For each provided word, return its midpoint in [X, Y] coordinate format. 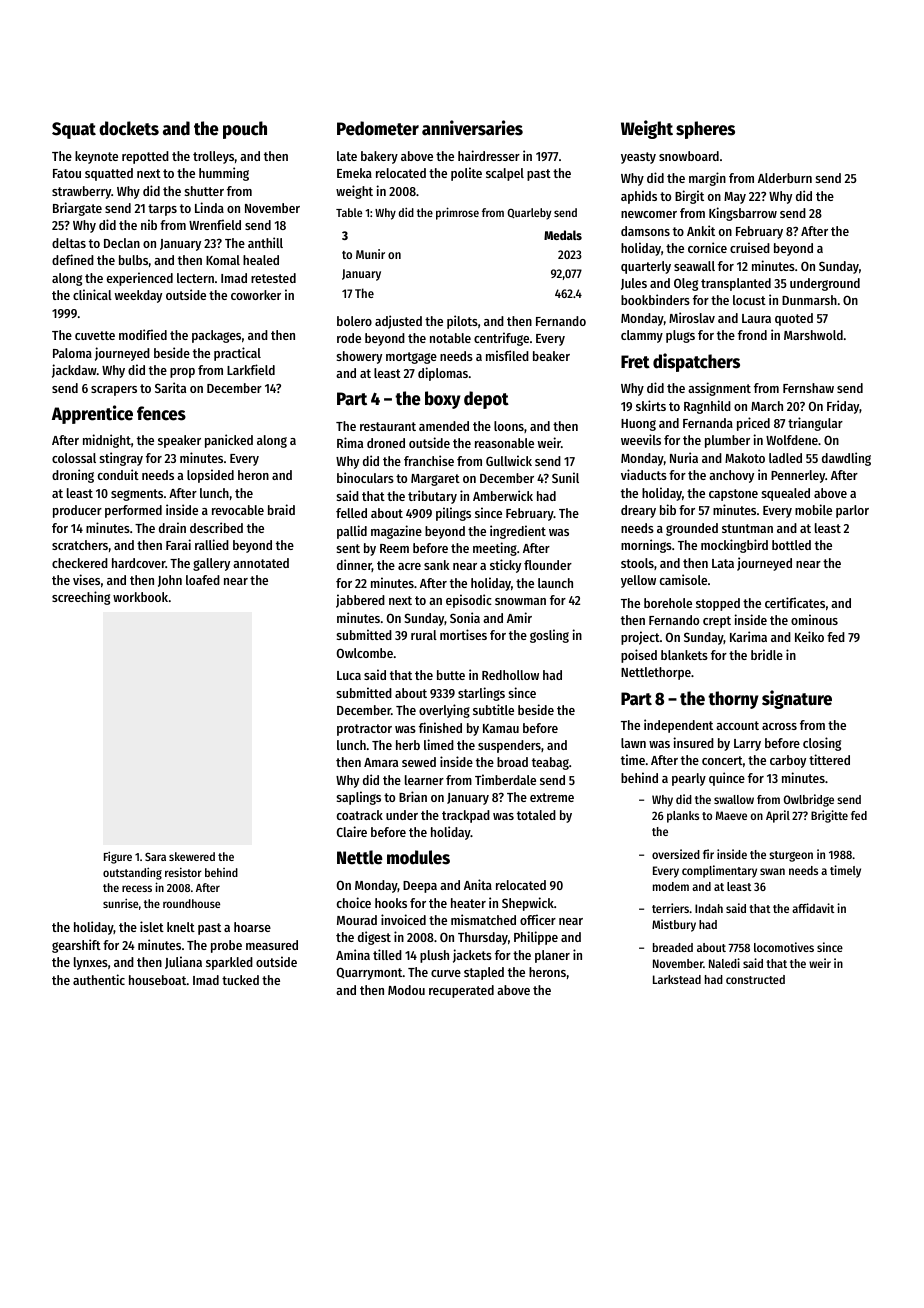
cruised [750, 247]
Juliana [183, 962]
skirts [651, 405]
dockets [129, 128]
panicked [229, 441]
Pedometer [378, 128]
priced [753, 424]
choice [354, 902]
